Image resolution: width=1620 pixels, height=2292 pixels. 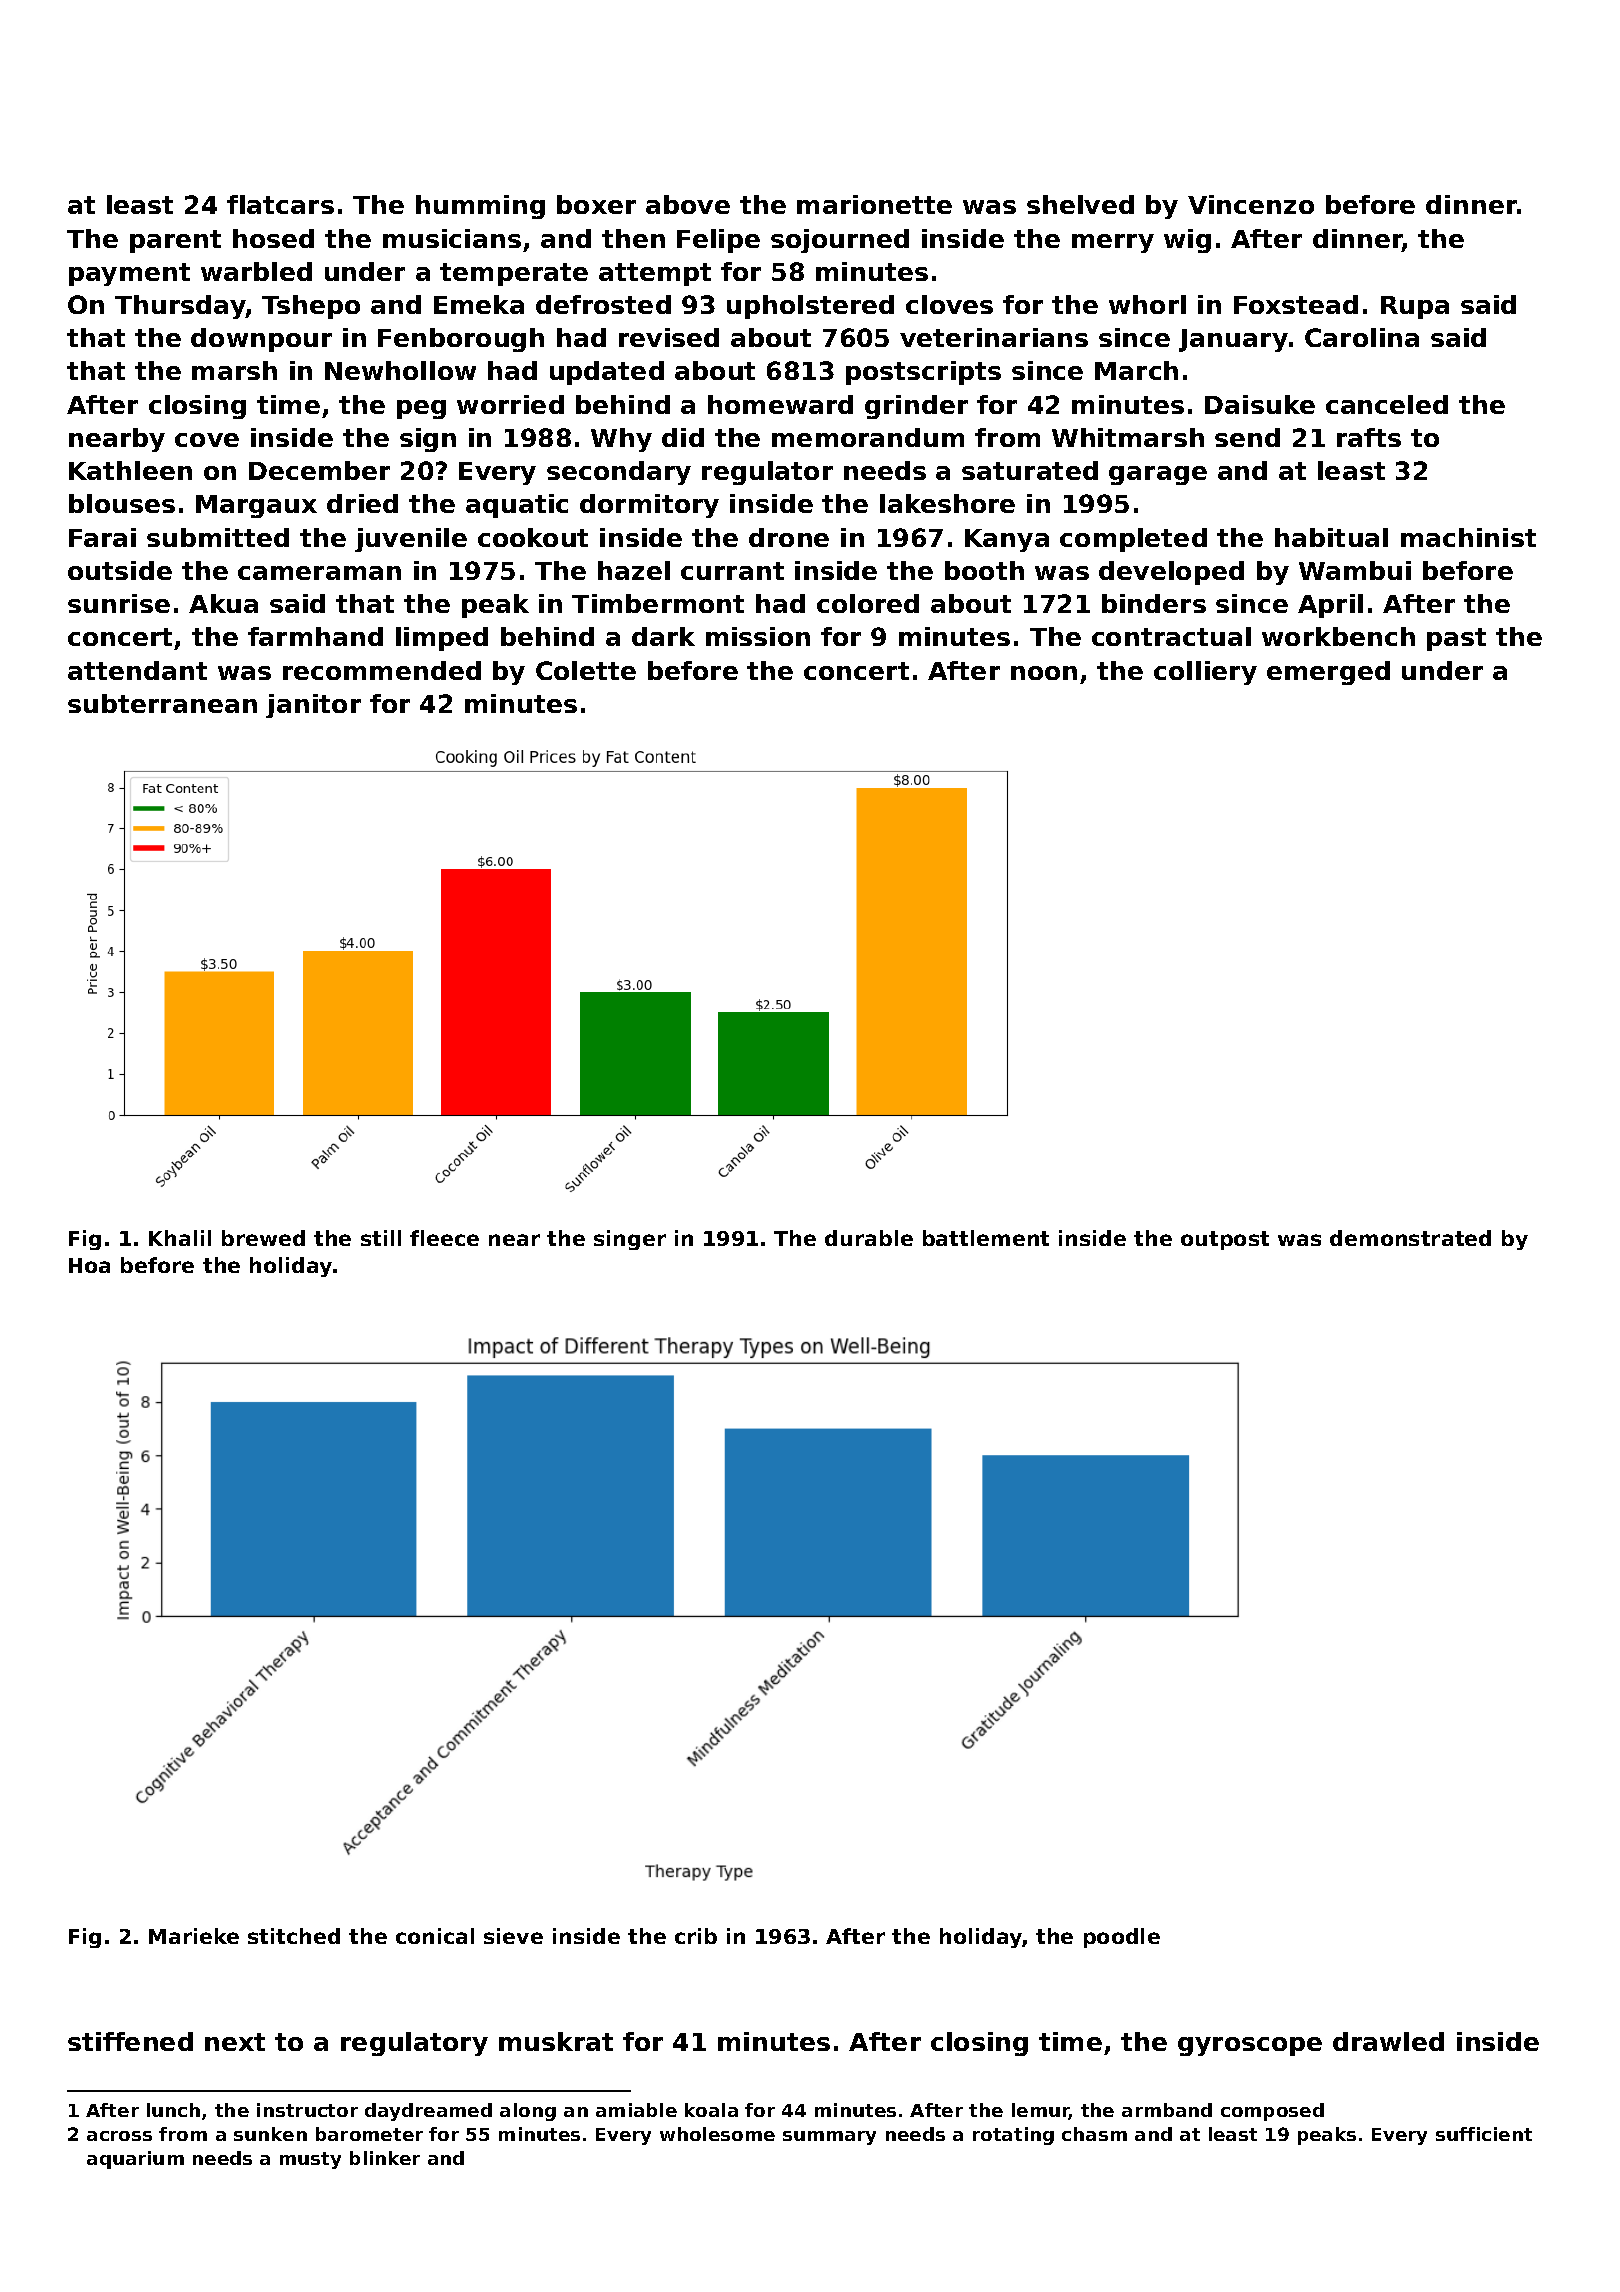 I want to click on singer, so click(x=630, y=1240).
